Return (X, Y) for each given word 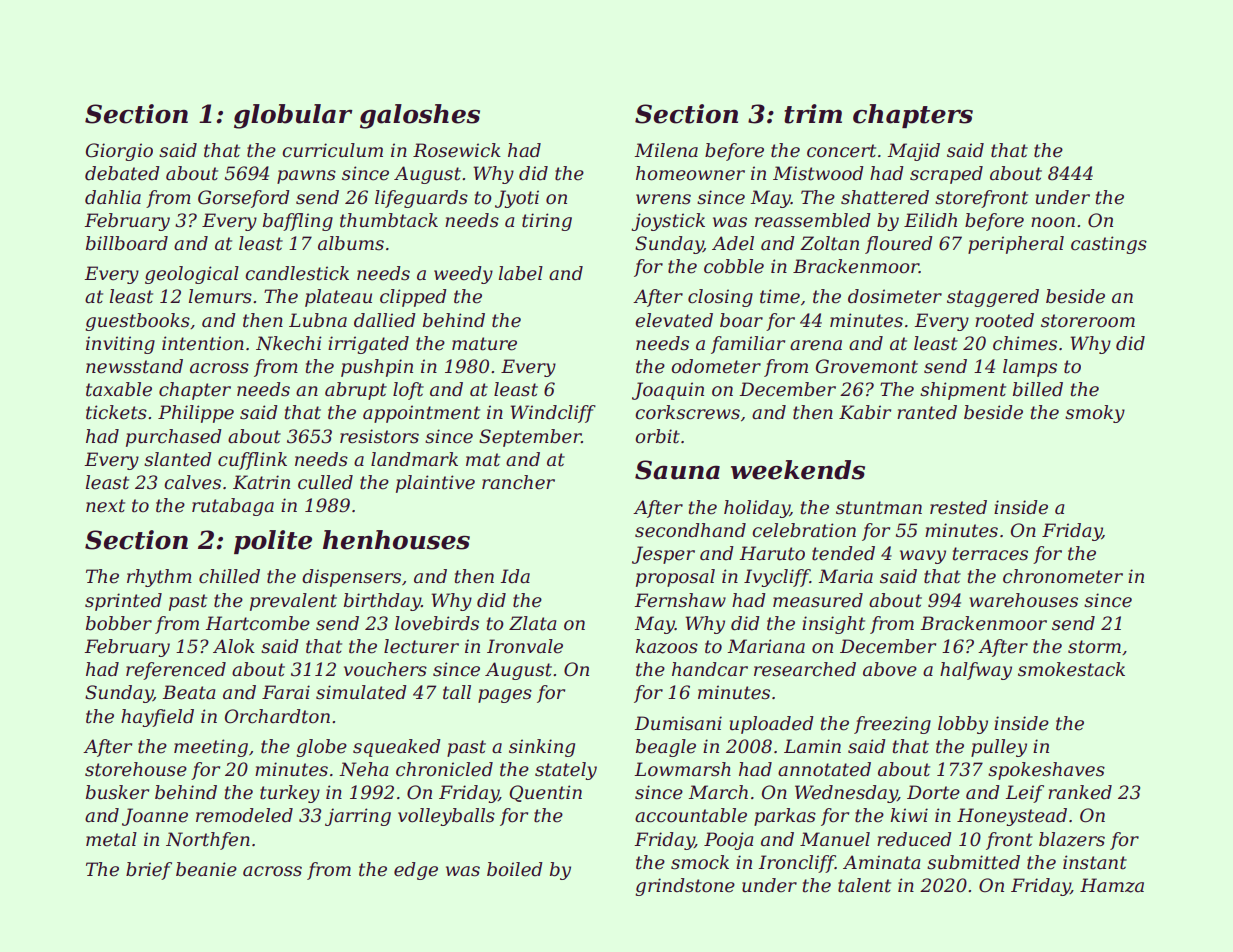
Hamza (1112, 885)
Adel (733, 243)
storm (1094, 647)
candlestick (297, 273)
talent (864, 885)
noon (1053, 222)
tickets (116, 412)
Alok (234, 646)
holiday (757, 509)
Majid (913, 152)
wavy (923, 557)
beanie (206, 869)
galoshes (420, 116)
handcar (710, 669)
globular (293, 116)
